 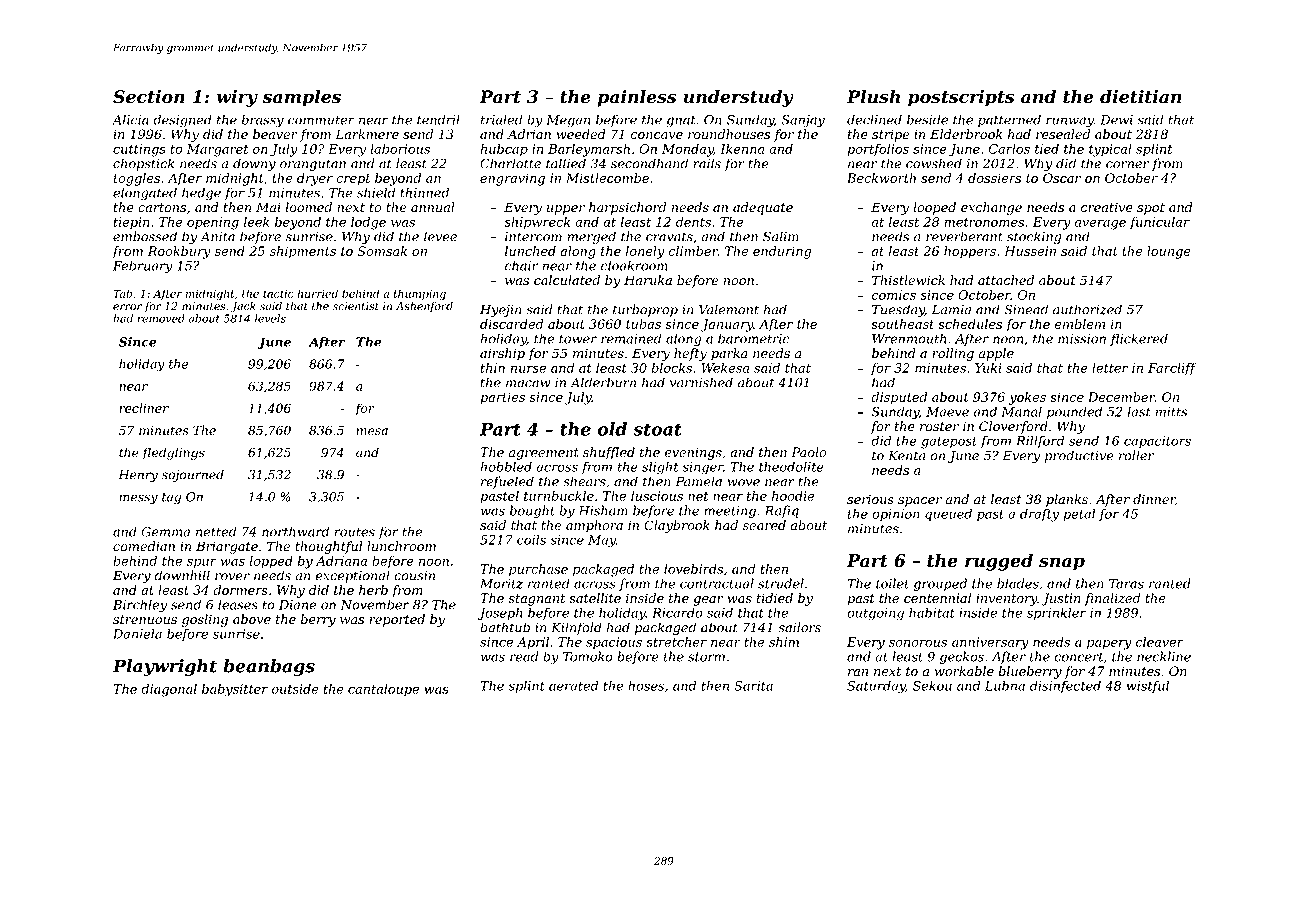 I want to click on sojourned, so click(x=193, y=475).
